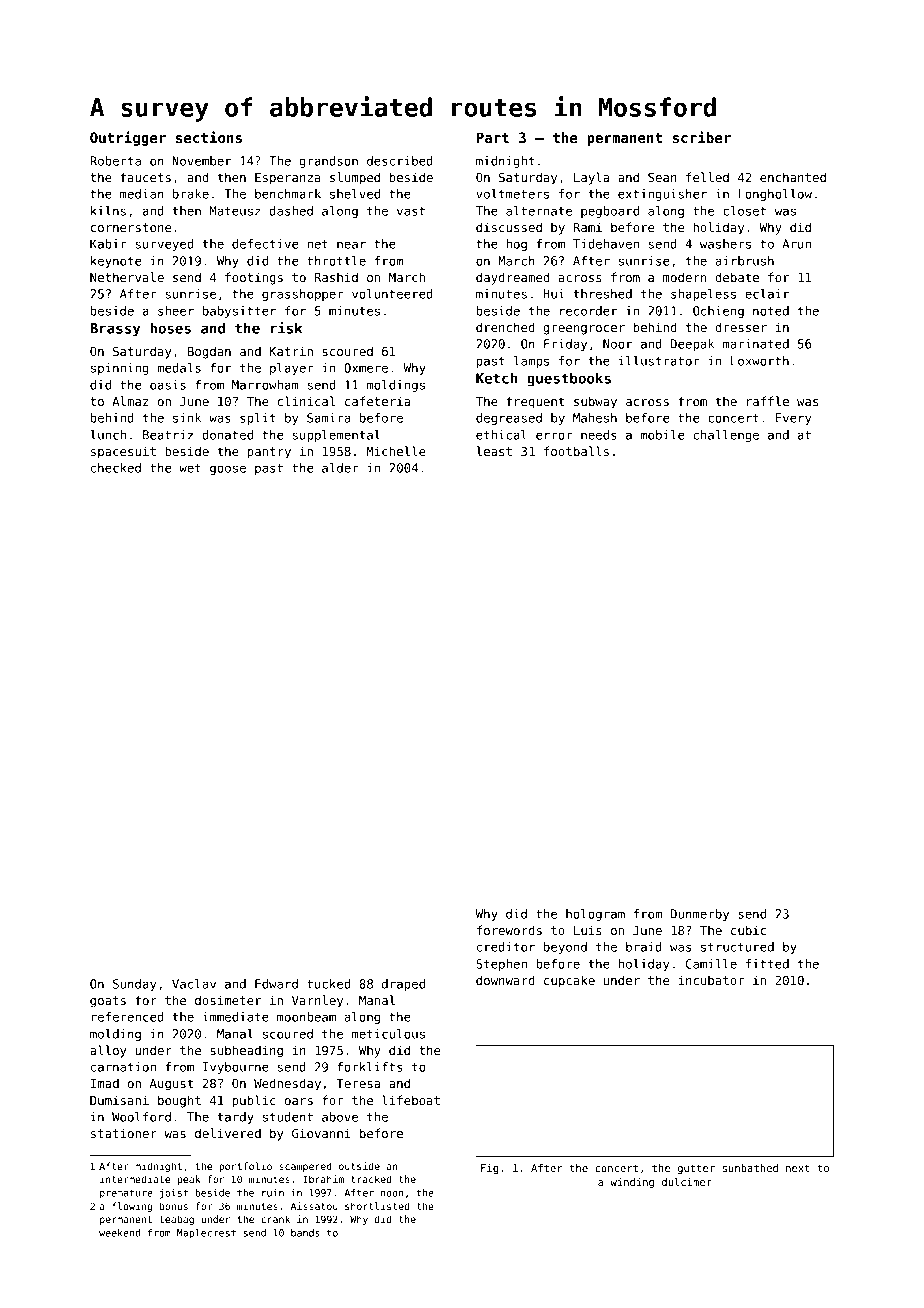 Image resolution: width=924 pixels, height=1308 pixels. Describe the element at coordinates (553, 294) in the screenshot. I see `Hui` at that location.
